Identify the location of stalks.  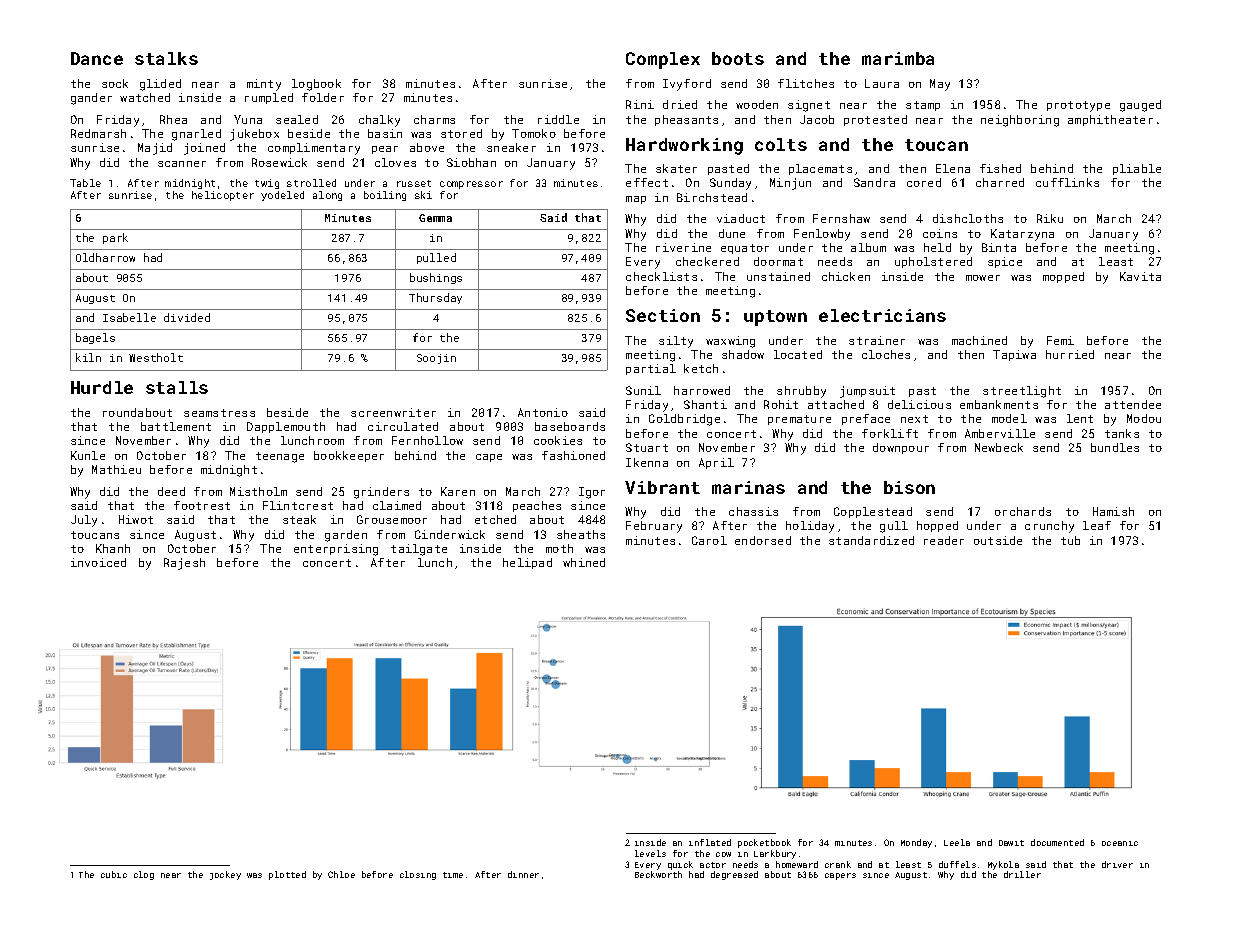
(166, 58).
